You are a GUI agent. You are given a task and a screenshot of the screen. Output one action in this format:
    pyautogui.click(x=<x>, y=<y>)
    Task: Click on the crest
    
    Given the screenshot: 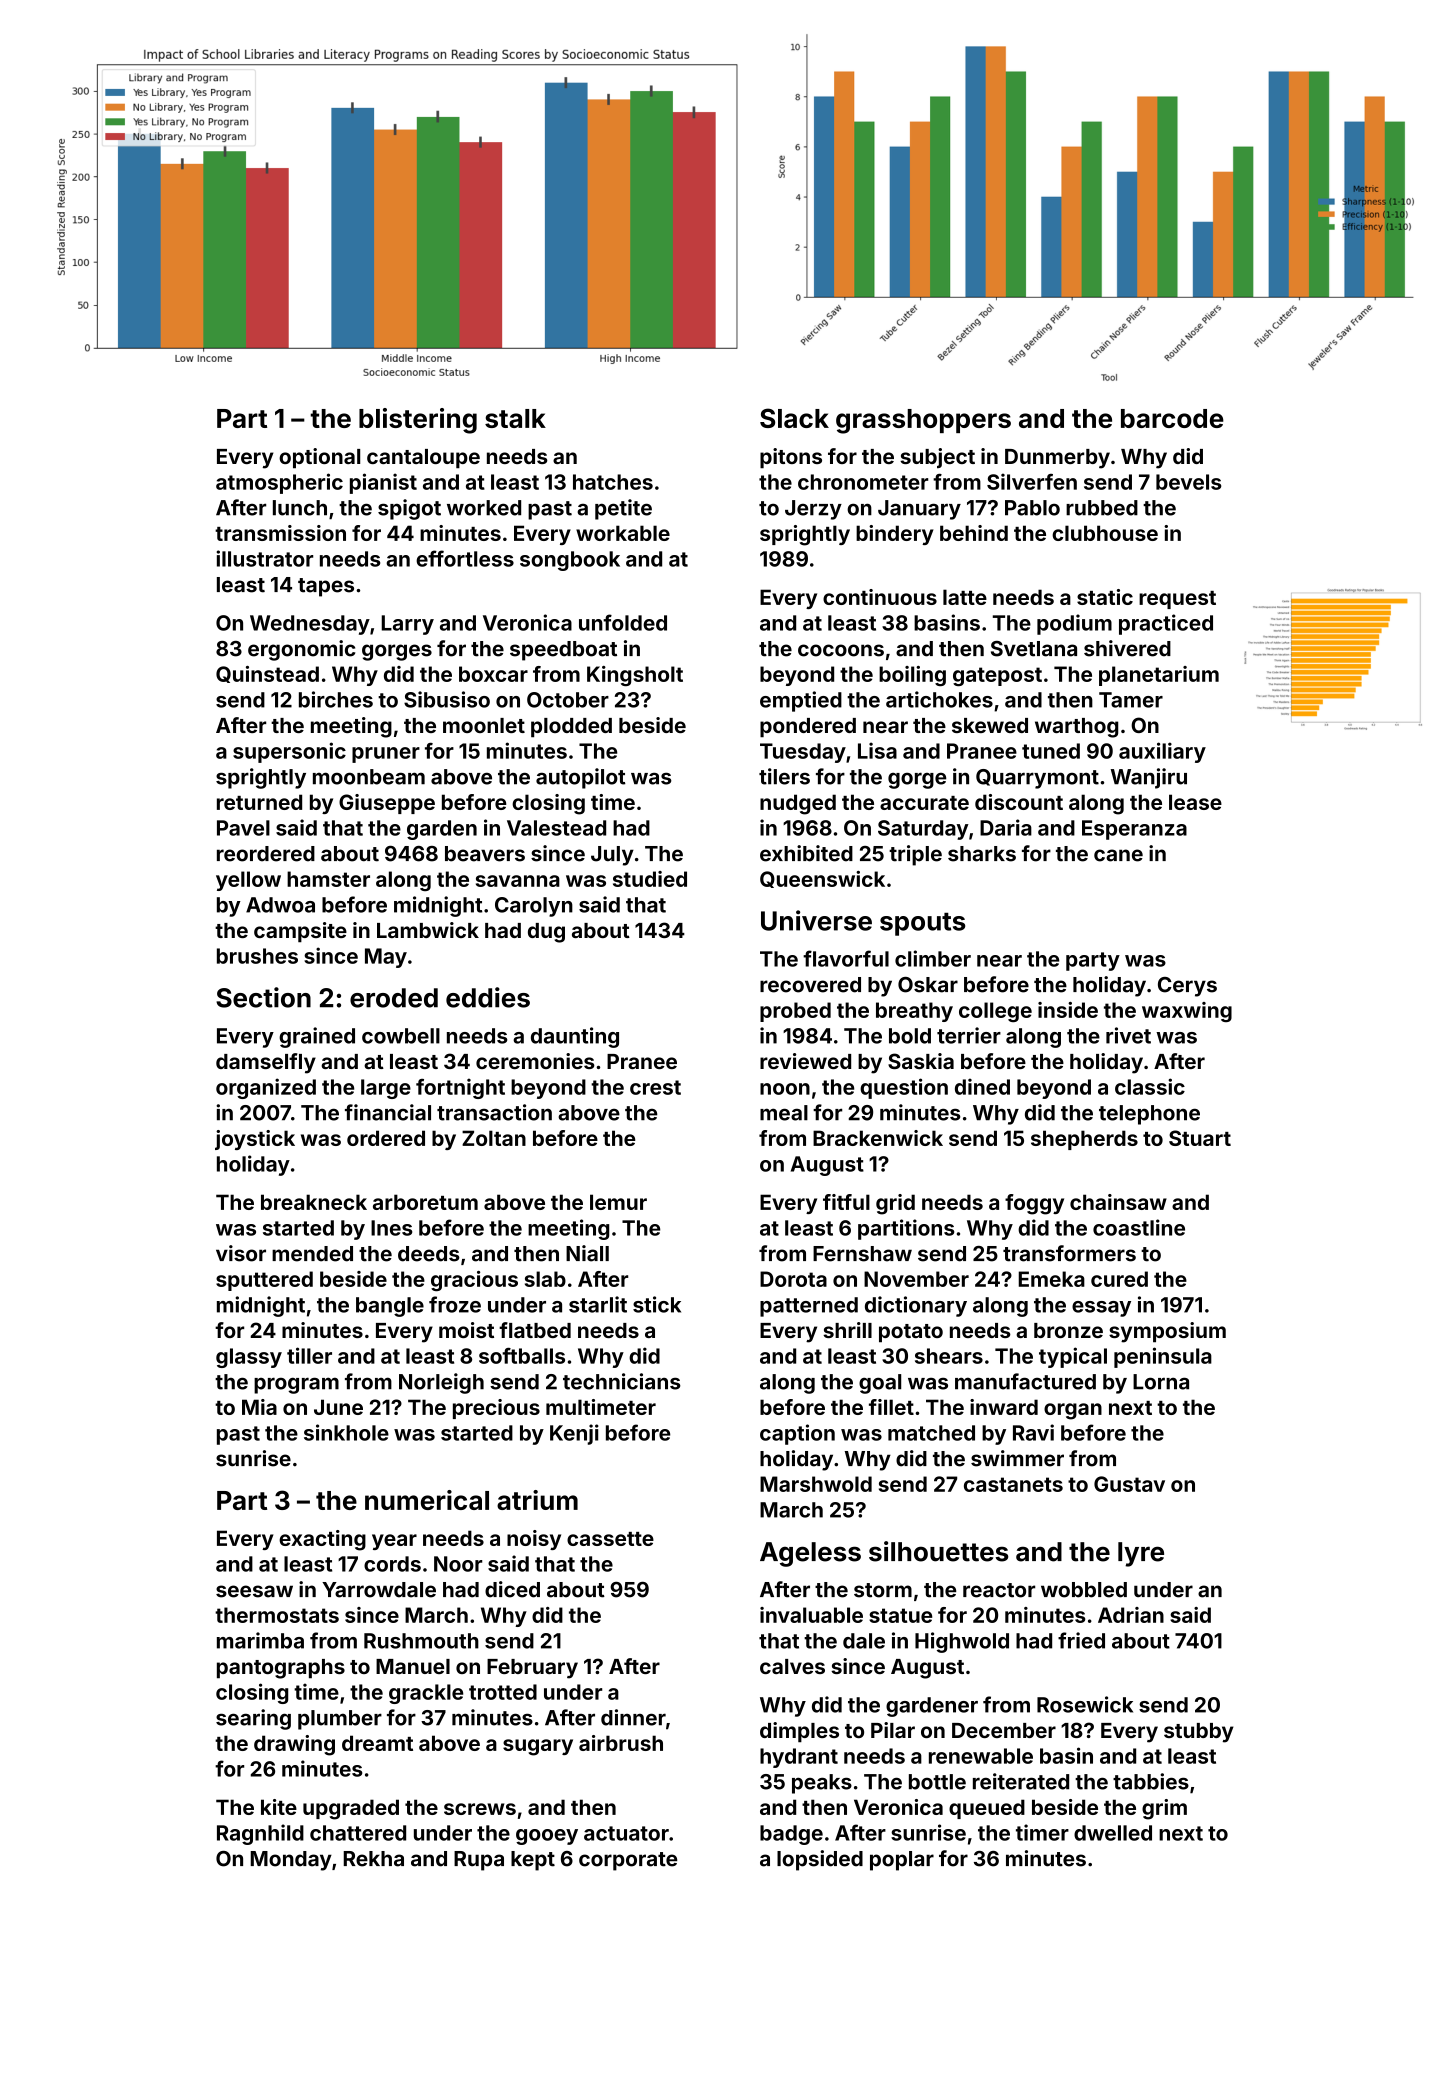 What is the action you would take?
    pyautogui.click(x=655, y=1087)
